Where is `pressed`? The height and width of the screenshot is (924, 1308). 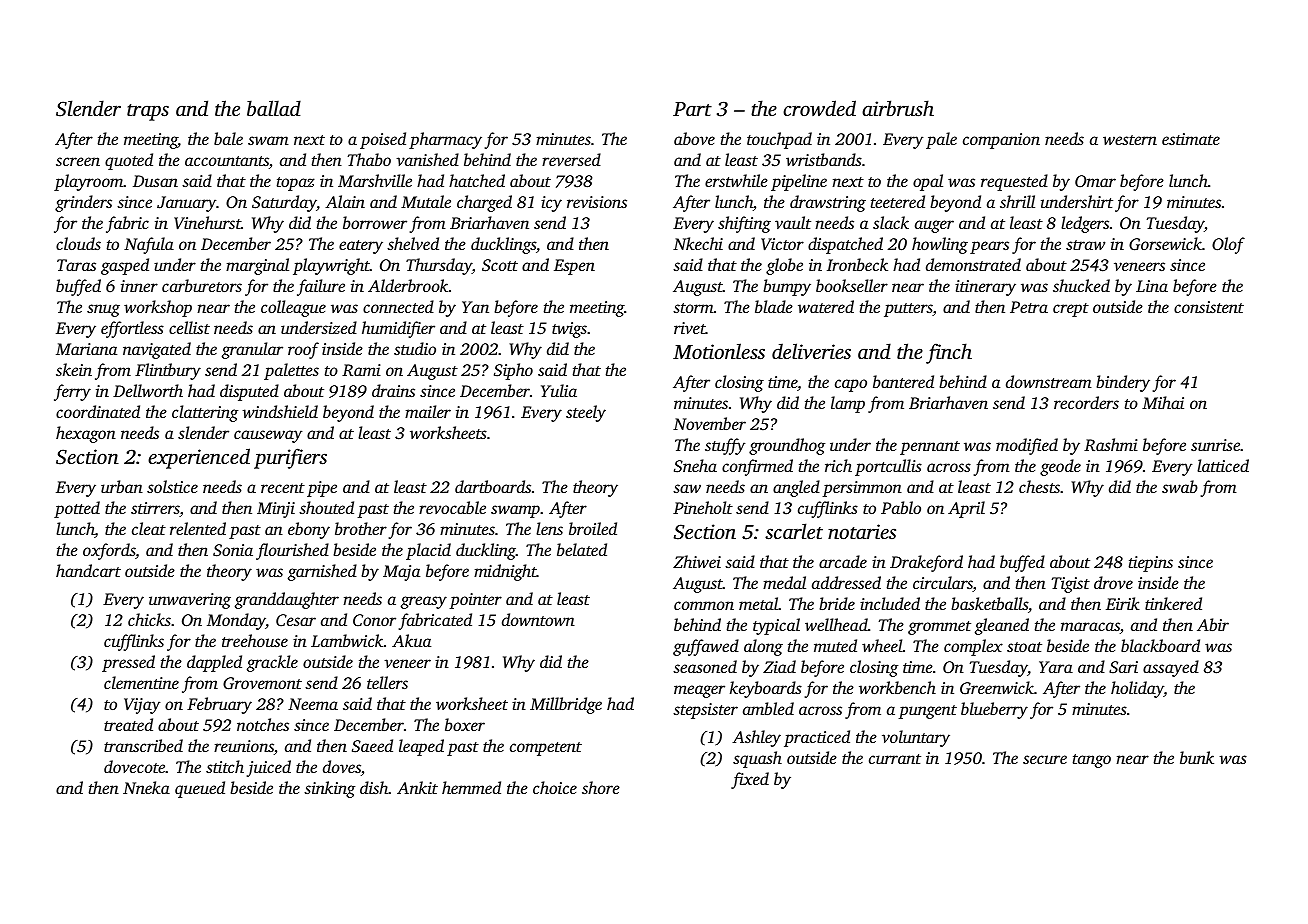
pressed is located at coordinates (128, 663).
